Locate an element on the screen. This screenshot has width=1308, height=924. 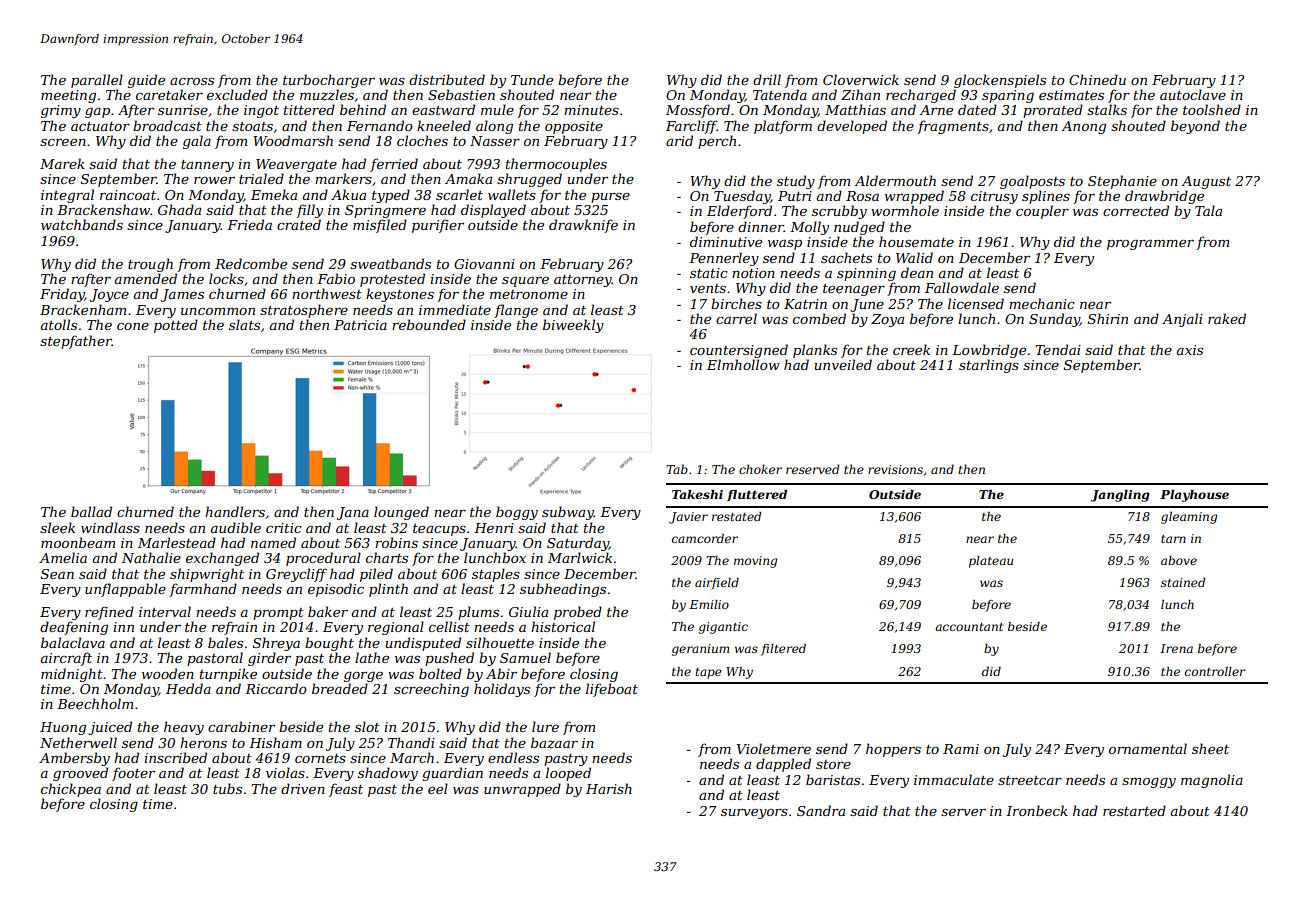
gleaming is located at coordinates (1189, 518).
